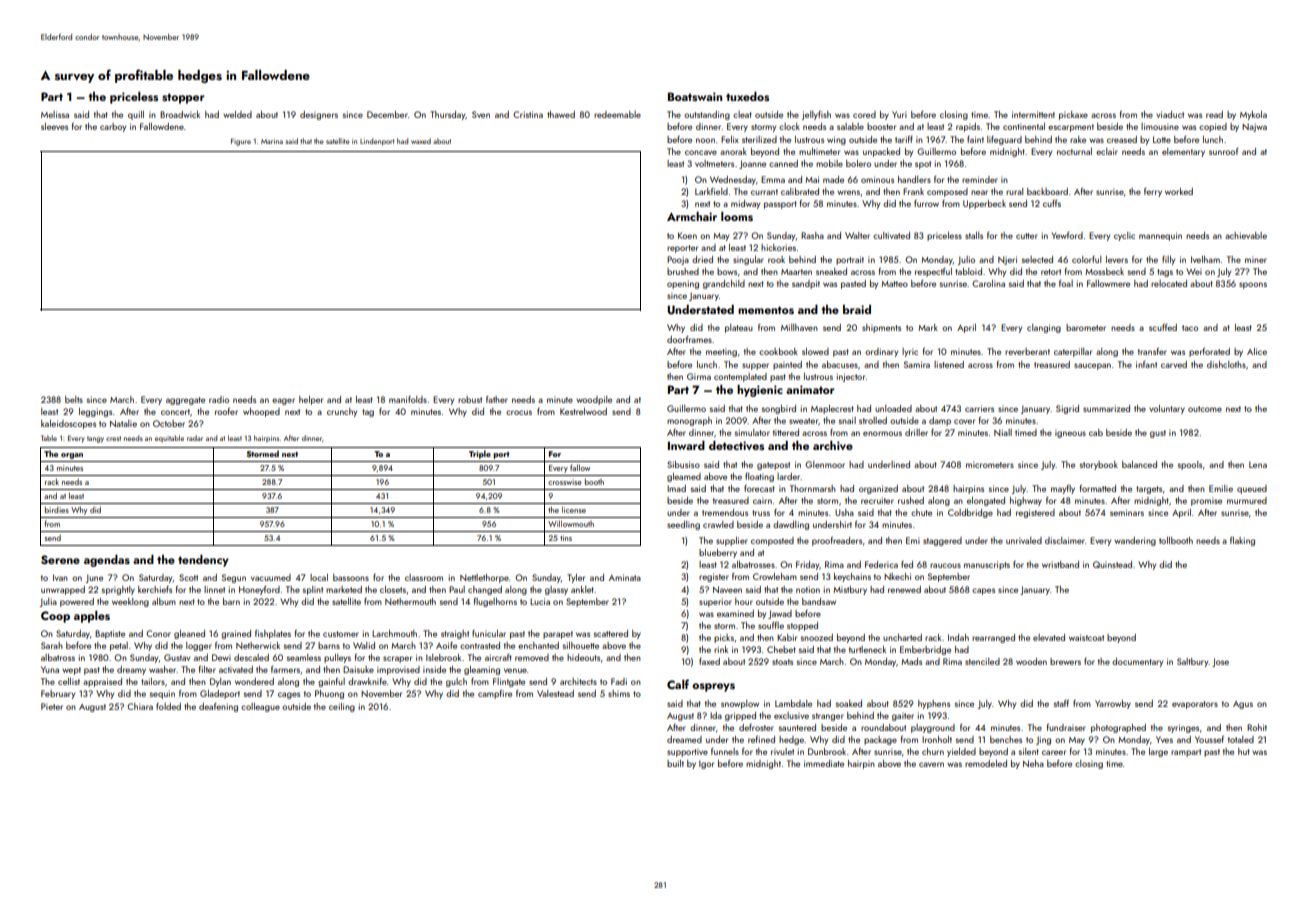  I want to click on gleamed, so click(684, 477).
